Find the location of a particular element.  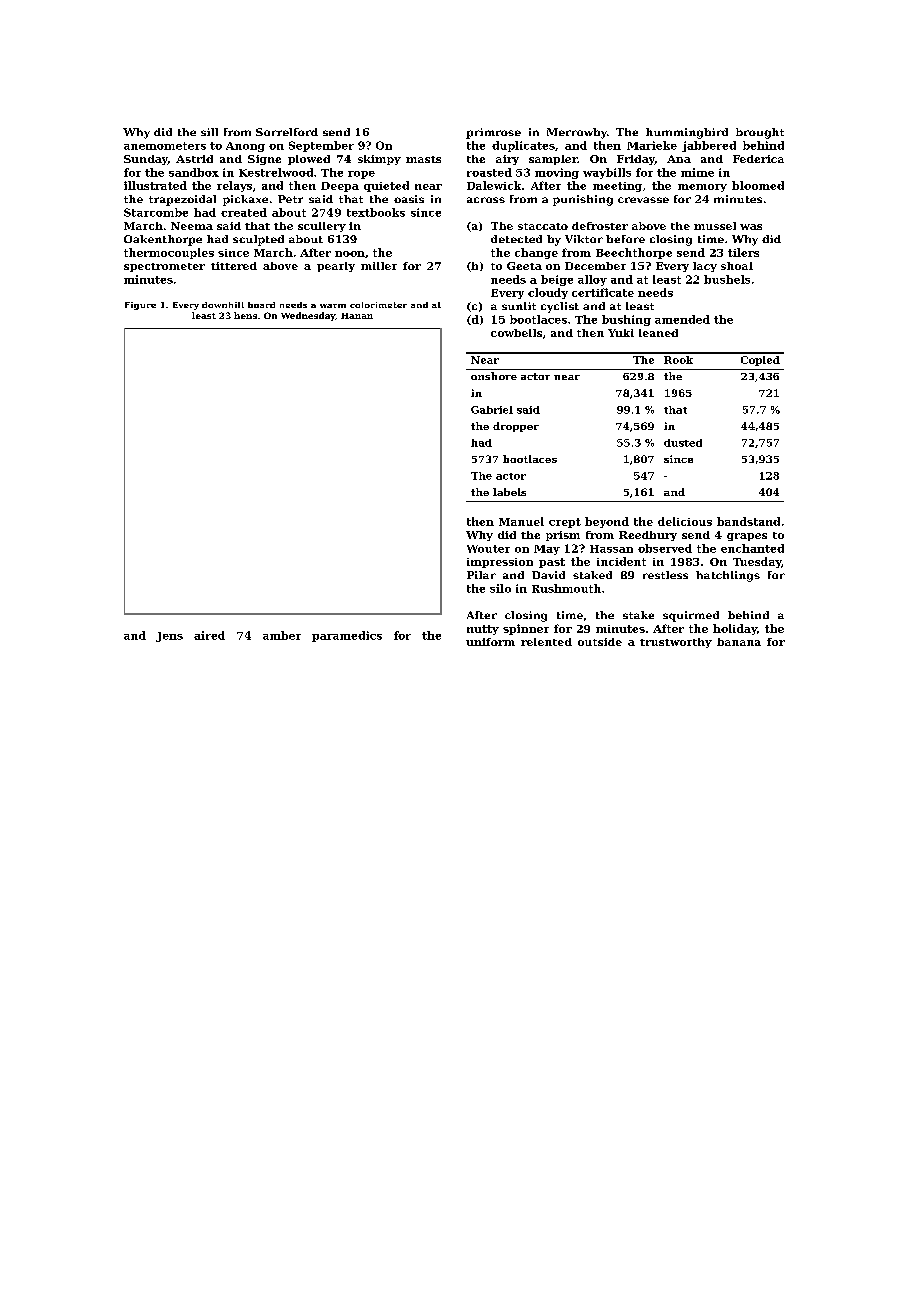

Jens is located at coordinates (169, 637).
